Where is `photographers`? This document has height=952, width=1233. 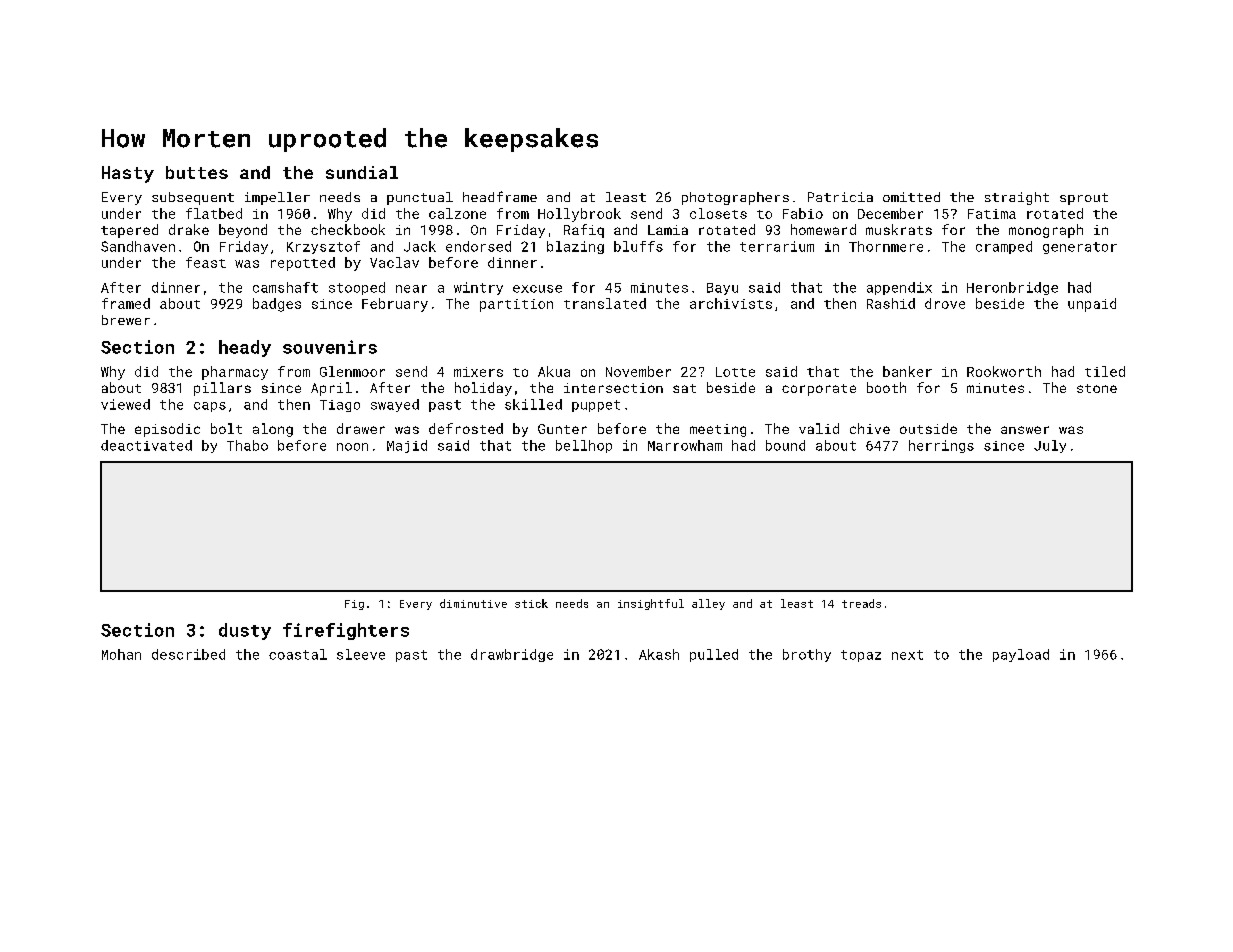
photographers is located at coordinates (735, 198).
